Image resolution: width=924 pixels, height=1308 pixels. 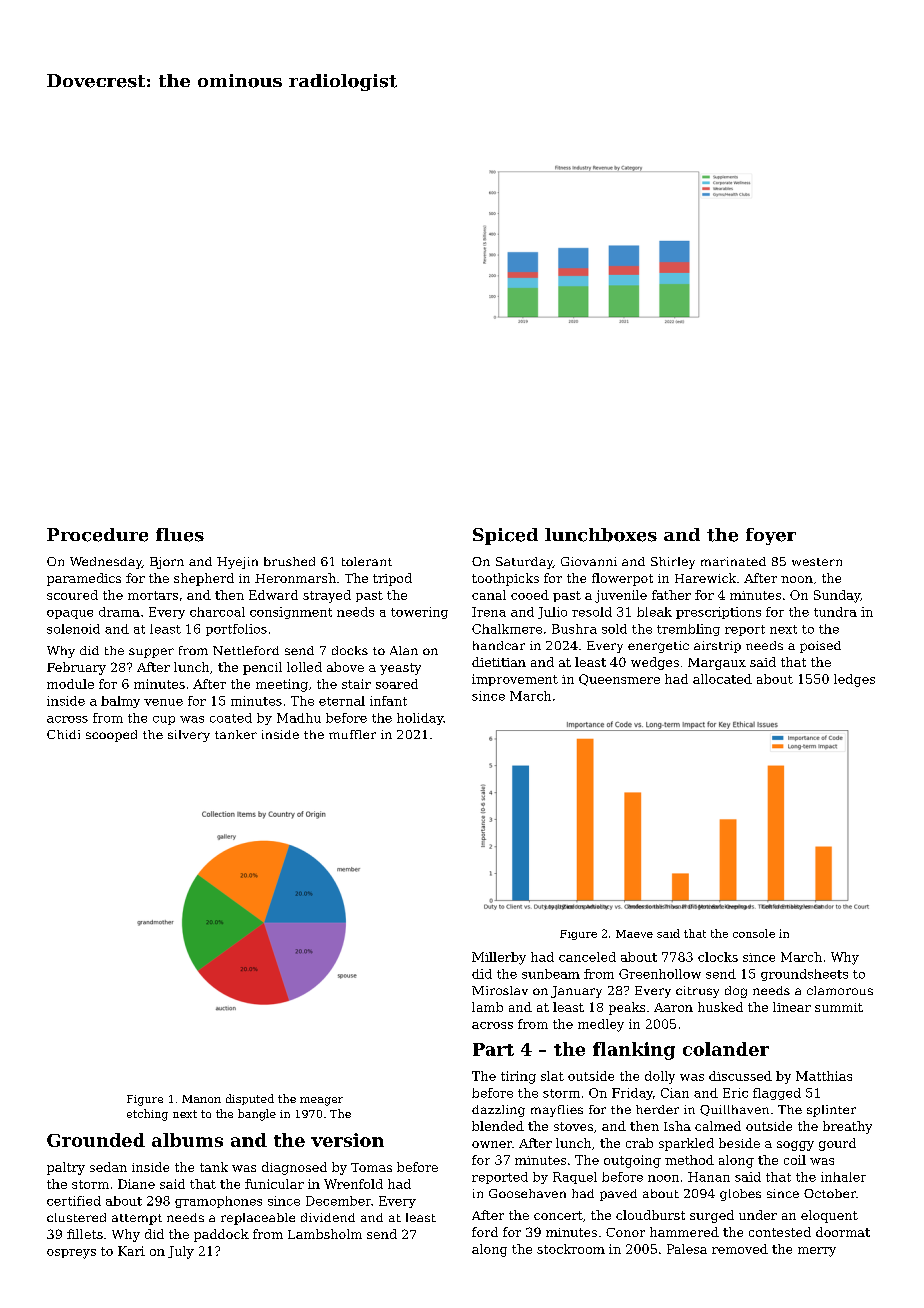 I want to click on Spiced, so click(x=505, y=536).
